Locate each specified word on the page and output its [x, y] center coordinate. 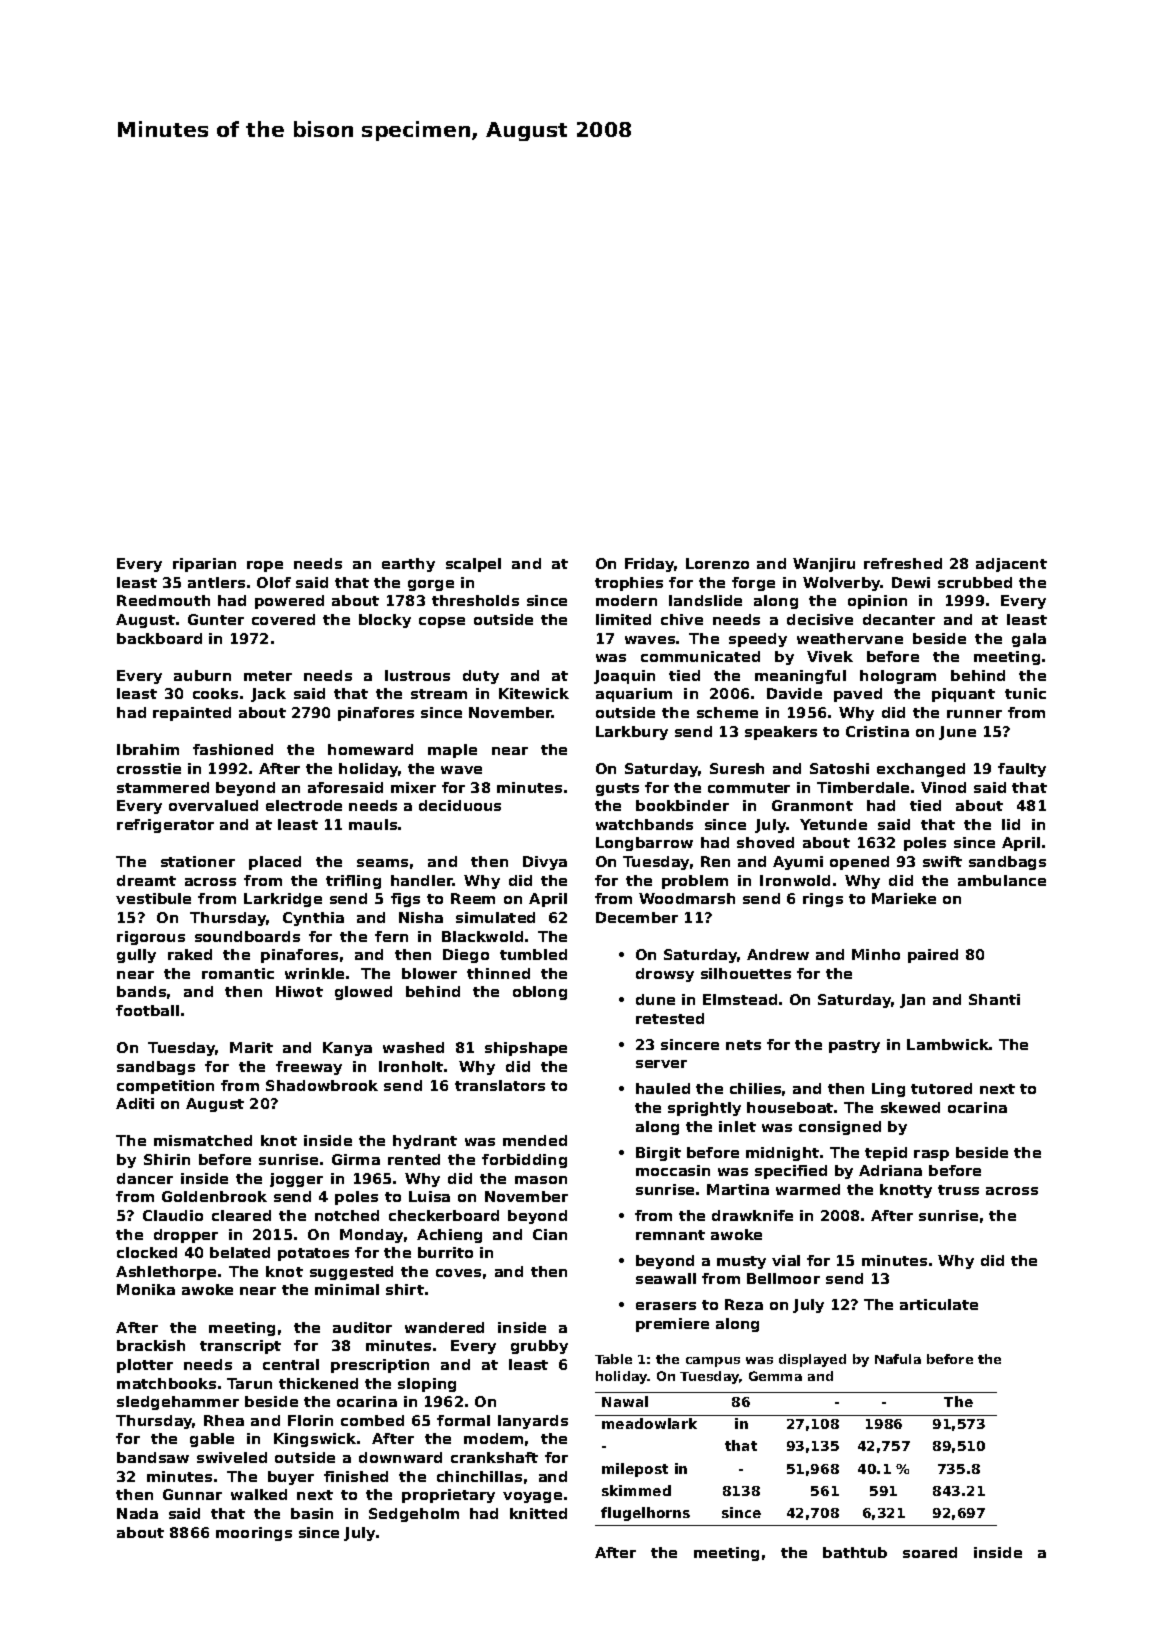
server [661, 1064]
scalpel [473, 565]
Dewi [911, 582]
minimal [347, 1289]
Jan [912, 1001]
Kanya [347, 1049]
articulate [939, 1304]
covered [283, 619]
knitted [538, 1513]
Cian [550, 1234]
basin [312, 1513]
